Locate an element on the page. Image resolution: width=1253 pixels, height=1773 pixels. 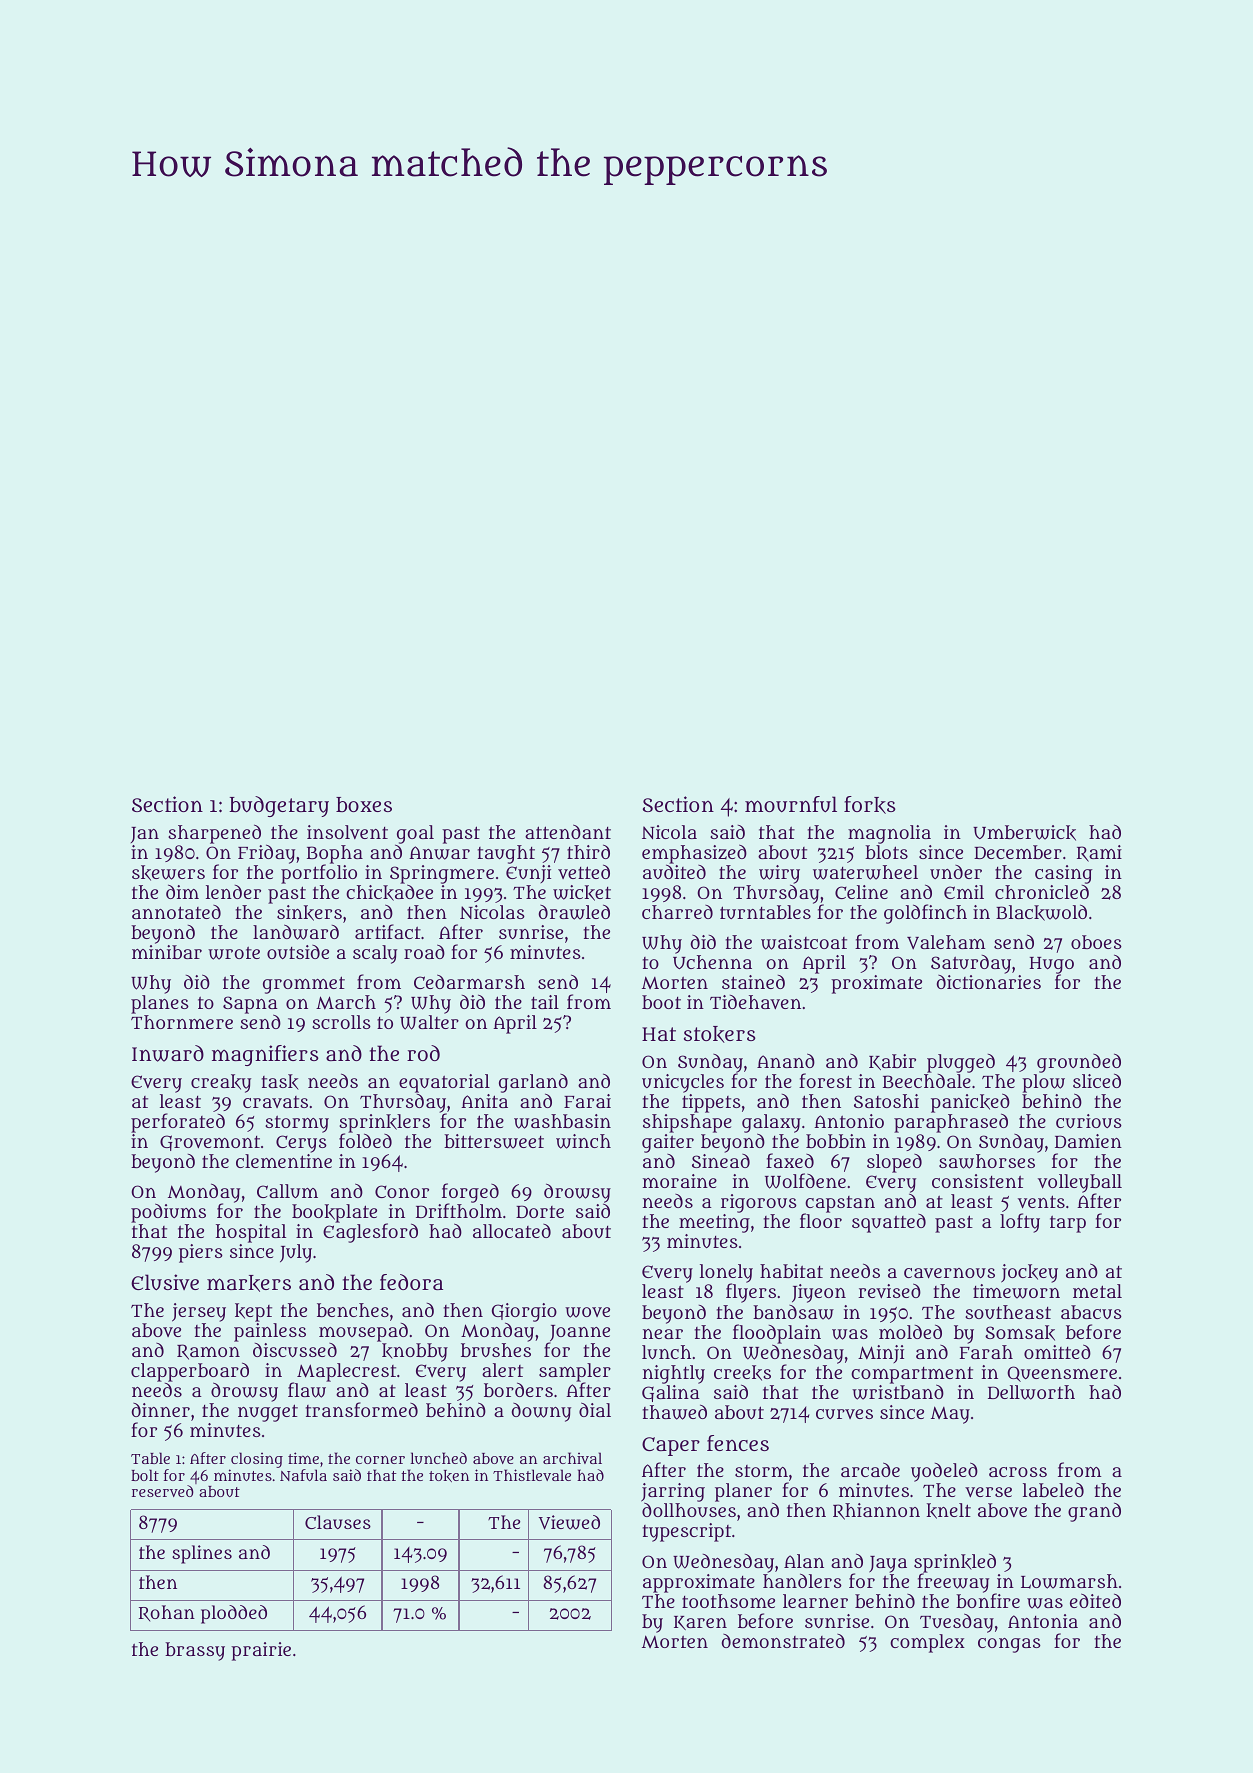
mournful is located at coordinates (791, 804).
